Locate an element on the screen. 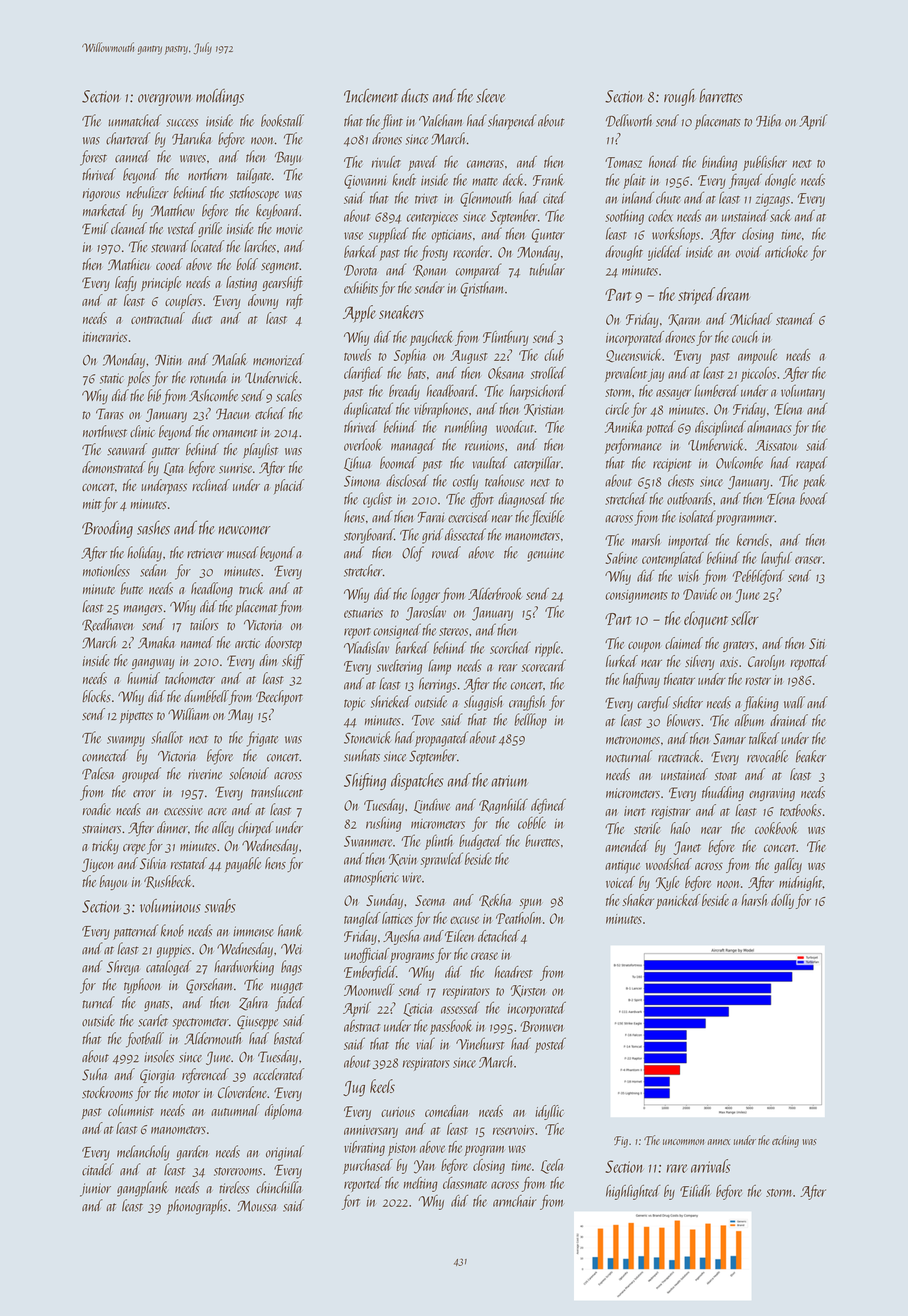 The height and width of the screenshot is (1316, 908). Shifting is located at coordinates (365, 781).
